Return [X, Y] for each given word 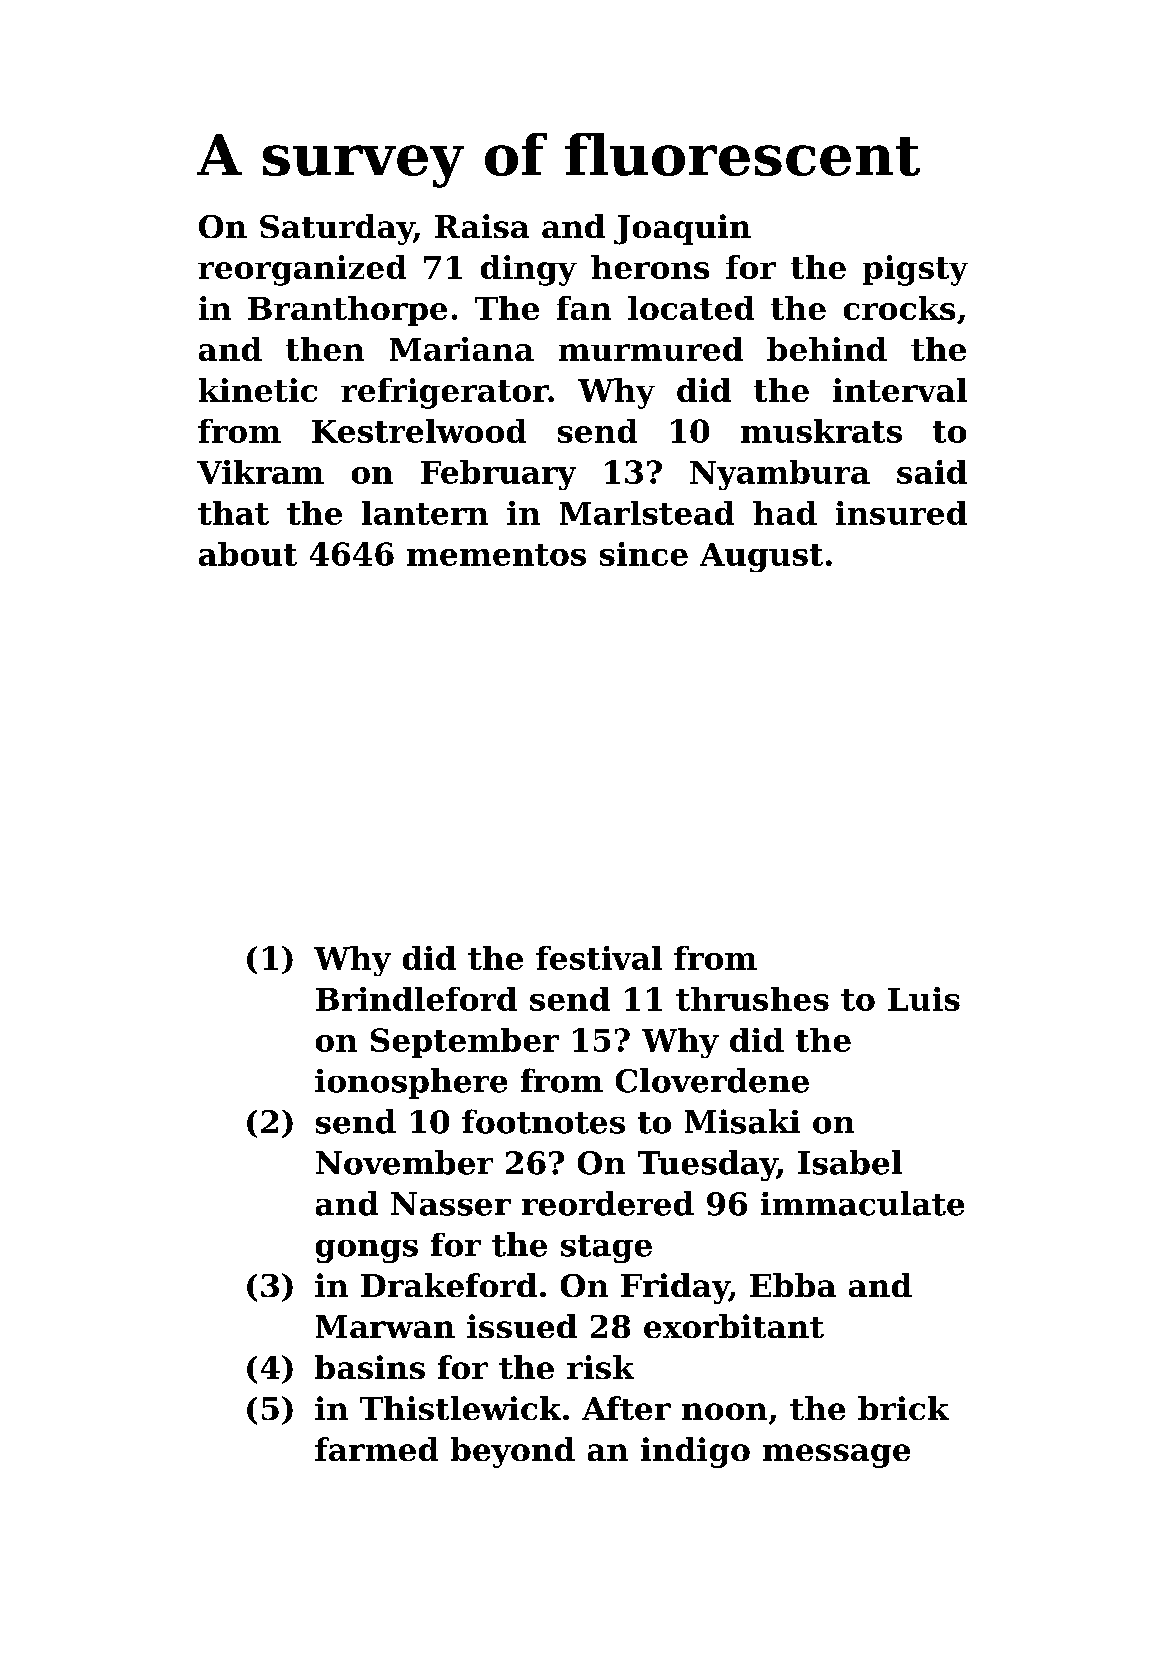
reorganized [302, 270]
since [644, 554]
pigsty [915, 270]
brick [903, 1408]
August [761, 557]
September [465, 1043]
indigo [695, 1452]
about [248, 554]
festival [599, 958]
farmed [376, 1449]
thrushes [752, 999]
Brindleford [416, 999]
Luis [924, 999]
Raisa [482, 226]
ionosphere [411, 1083]
